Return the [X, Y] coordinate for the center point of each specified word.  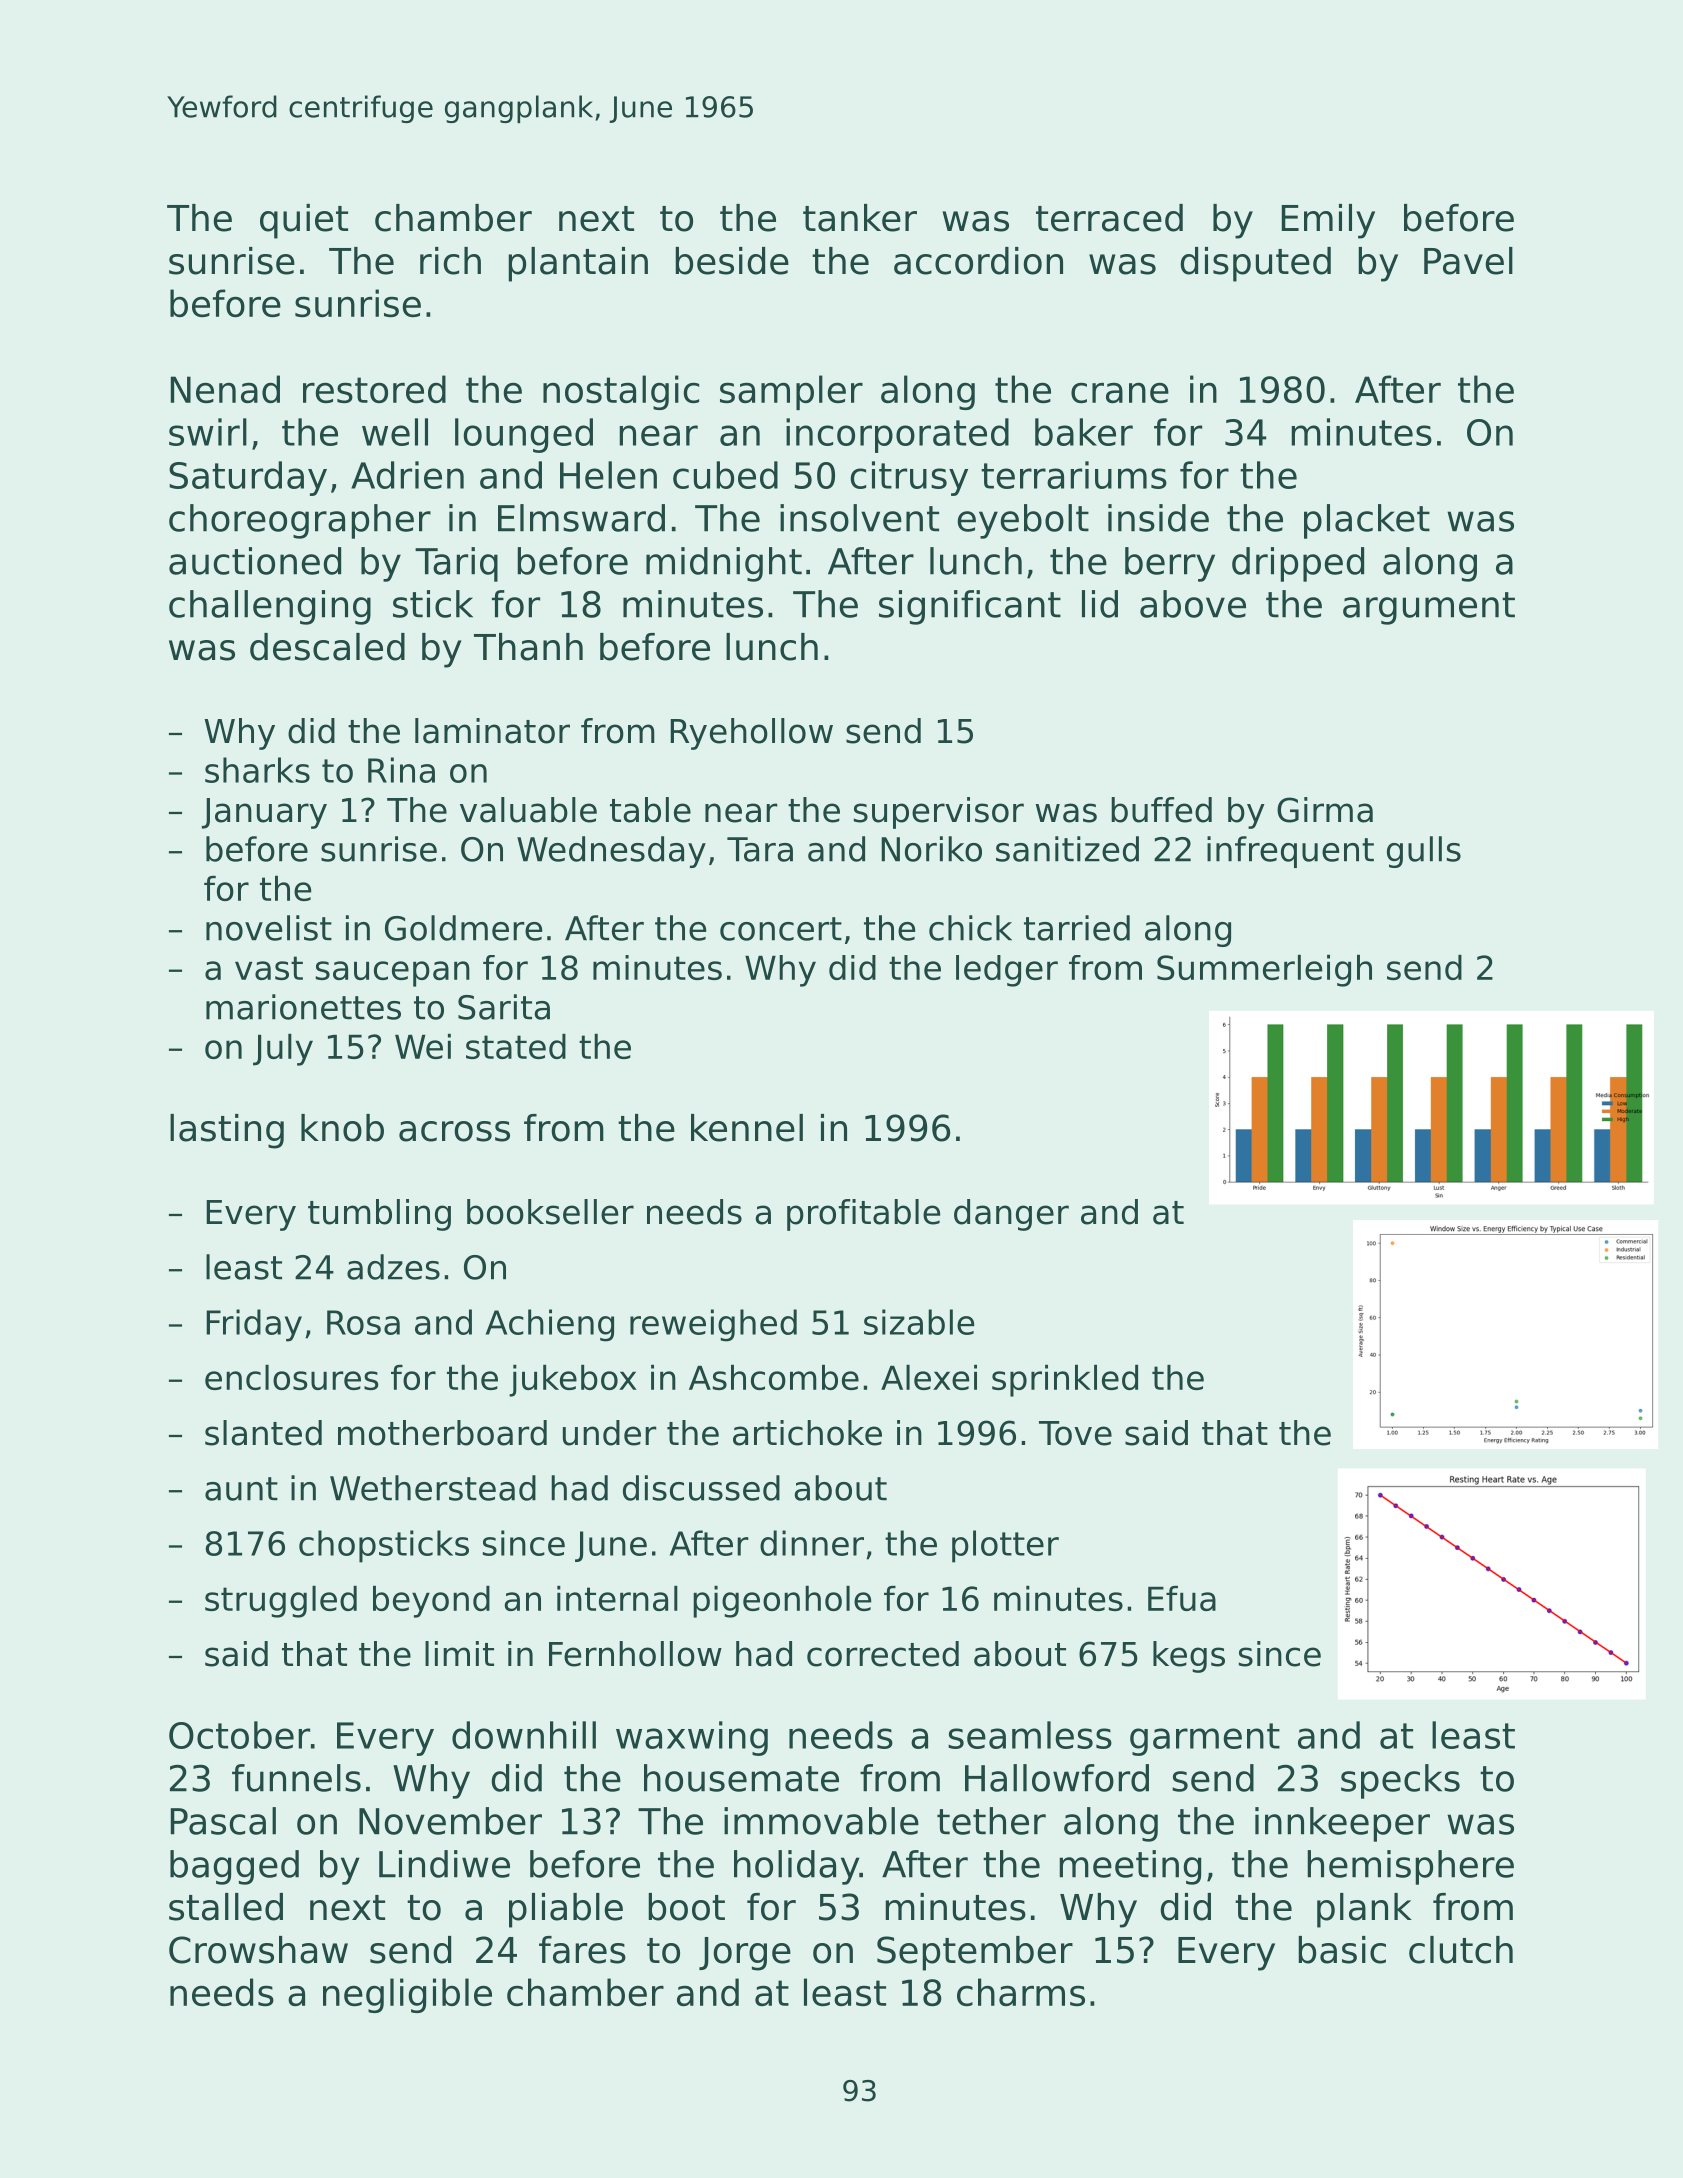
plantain [578, 264]
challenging [270, 607]
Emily [1328, 221]
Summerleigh [1264, 971]
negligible [407, 1995]
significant [970, 607]
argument [1429, 608]
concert [781, 929]
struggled [281, 1602]
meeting [1130, 1867]
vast [269, 968]
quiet [304, 221]
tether [991, 1821]
